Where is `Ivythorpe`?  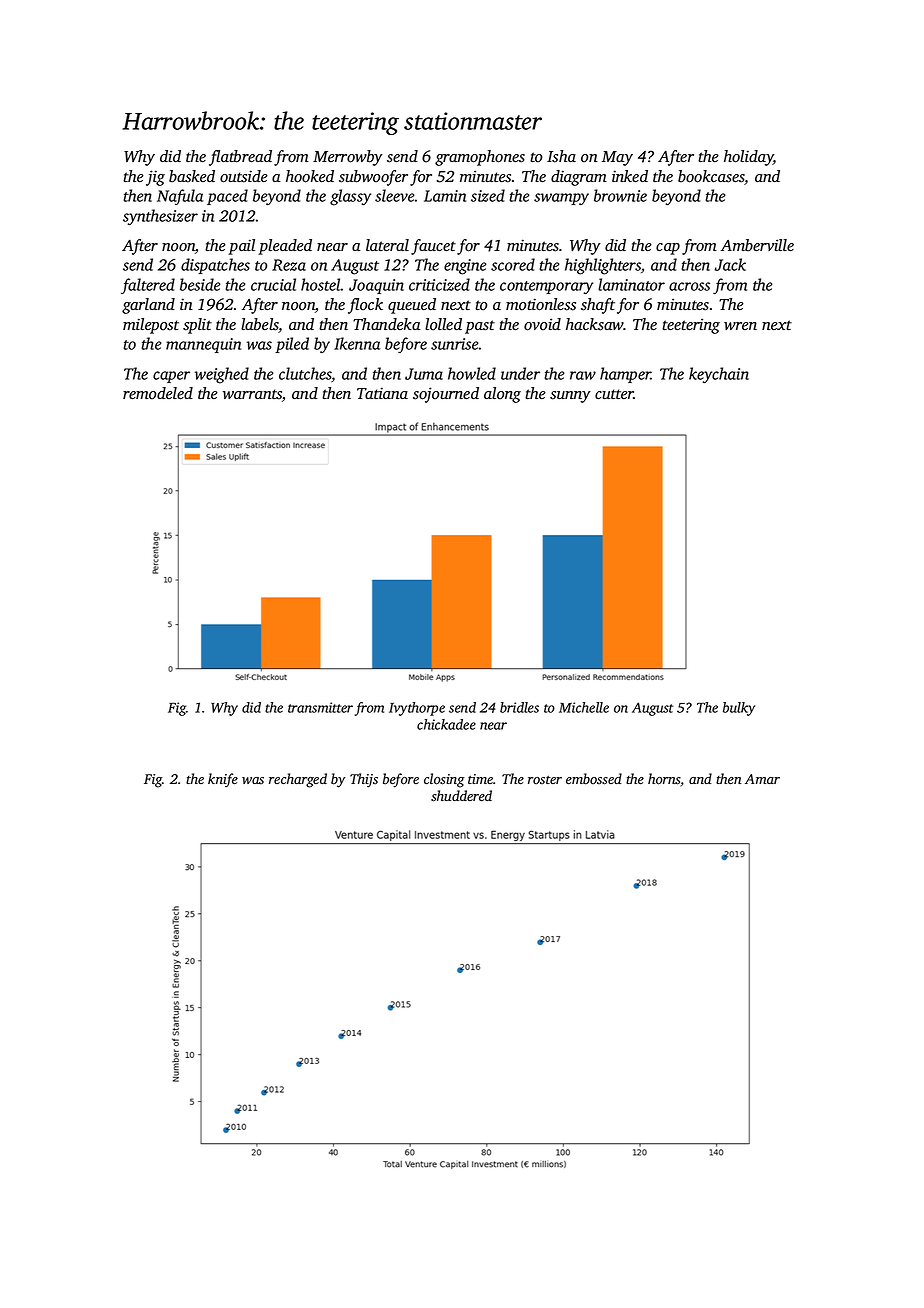
Ivythorpe is located at coordinates (417, 709).
